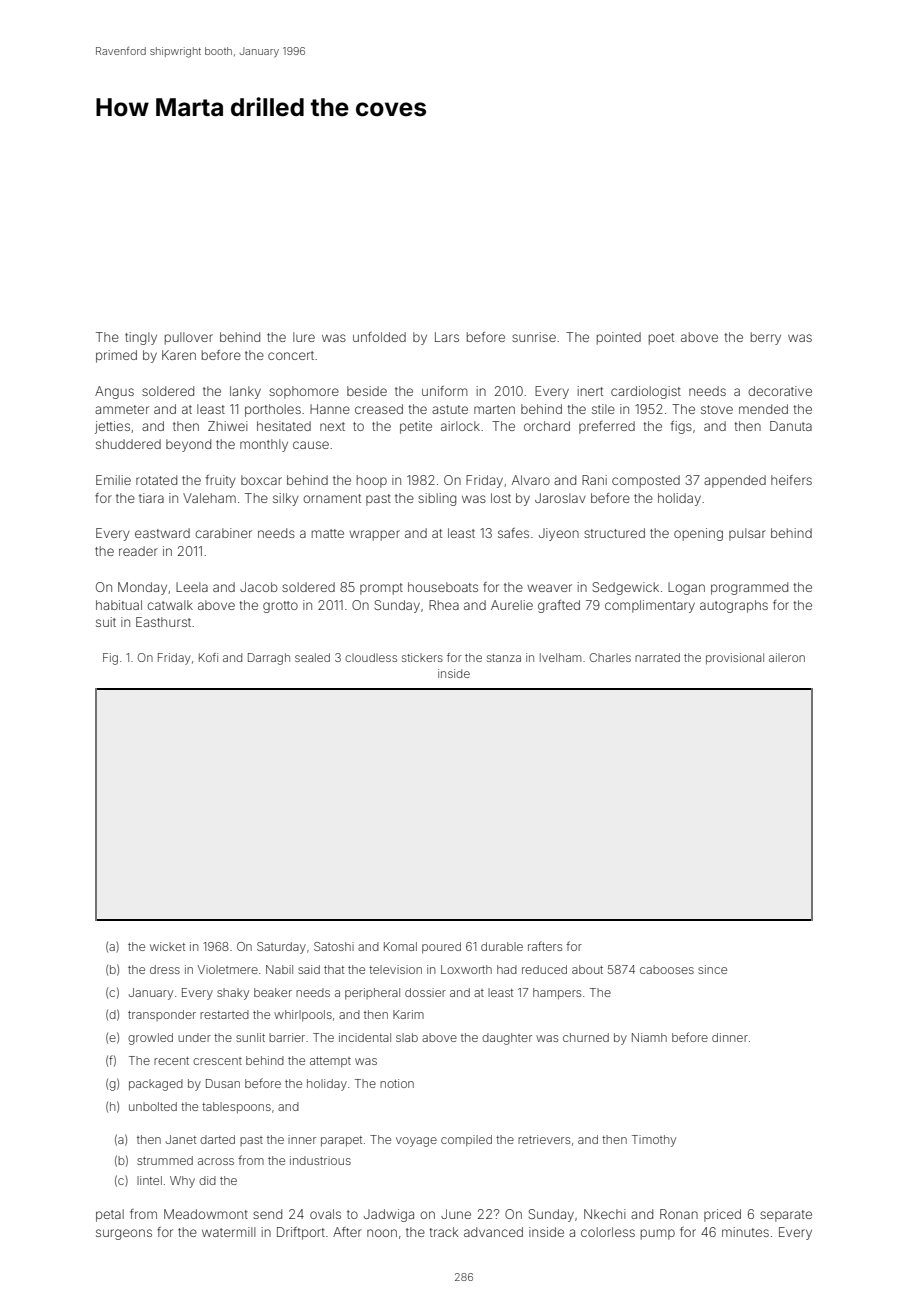  Describe the element at coordinates (382, 1233) in the document. I see `noon` at that location.
